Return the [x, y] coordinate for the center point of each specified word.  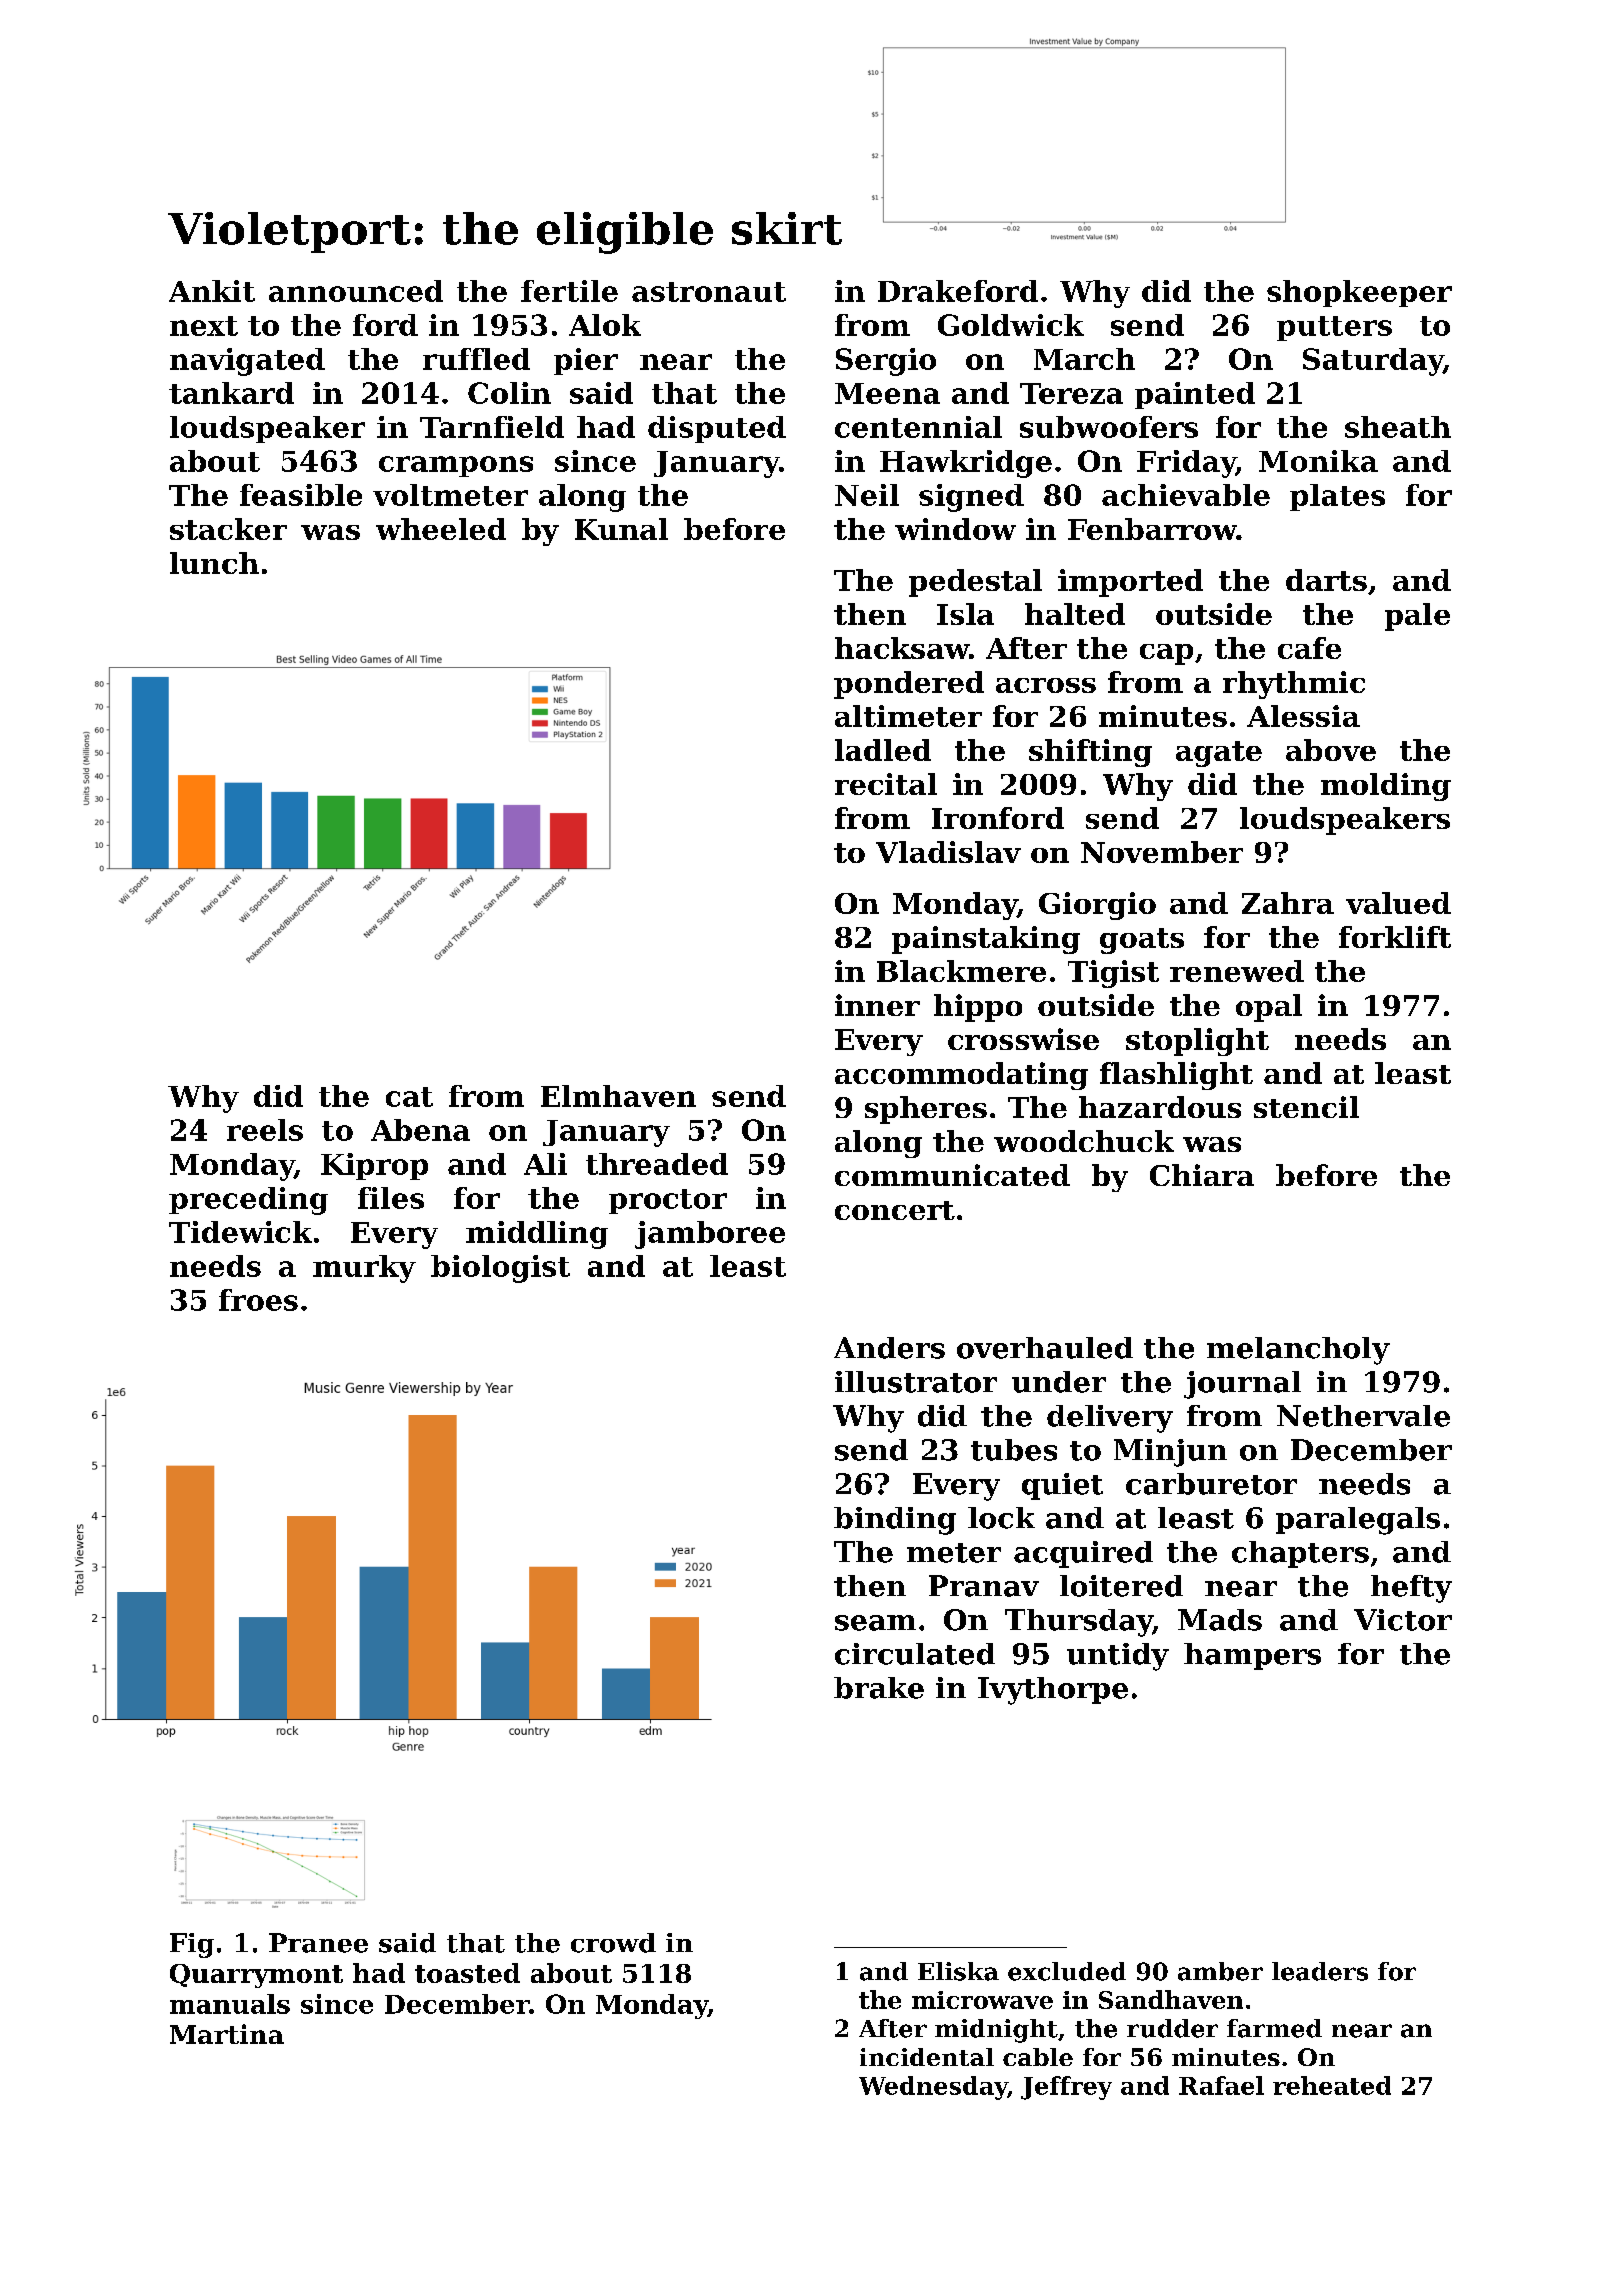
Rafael [1221, 2085]
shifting [1090, 753]
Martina [227, 2034]
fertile [569, 291]
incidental [927, 2057]
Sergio [886, 362]
